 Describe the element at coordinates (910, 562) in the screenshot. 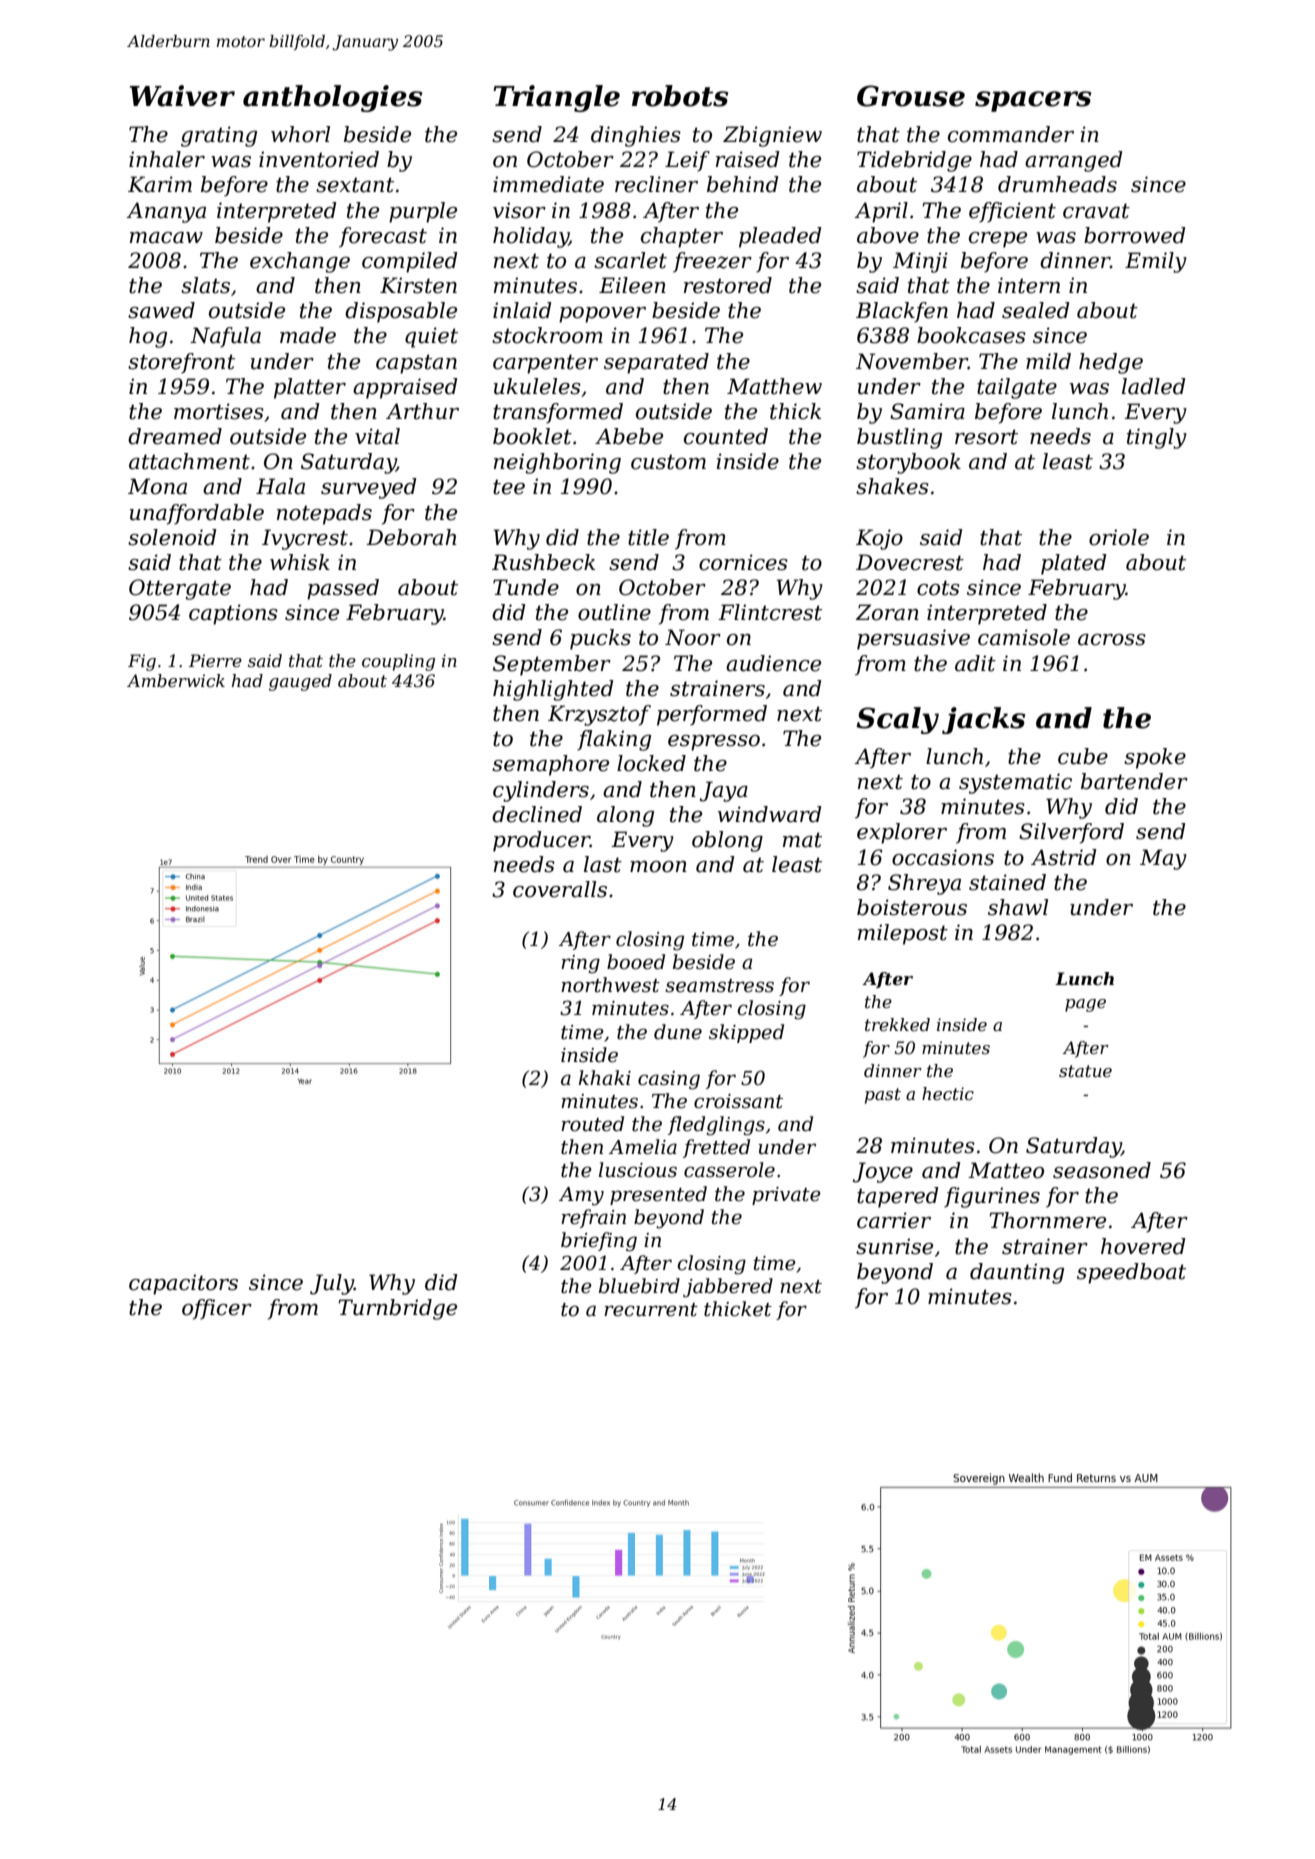

I see `Dovecrest` at that location.
